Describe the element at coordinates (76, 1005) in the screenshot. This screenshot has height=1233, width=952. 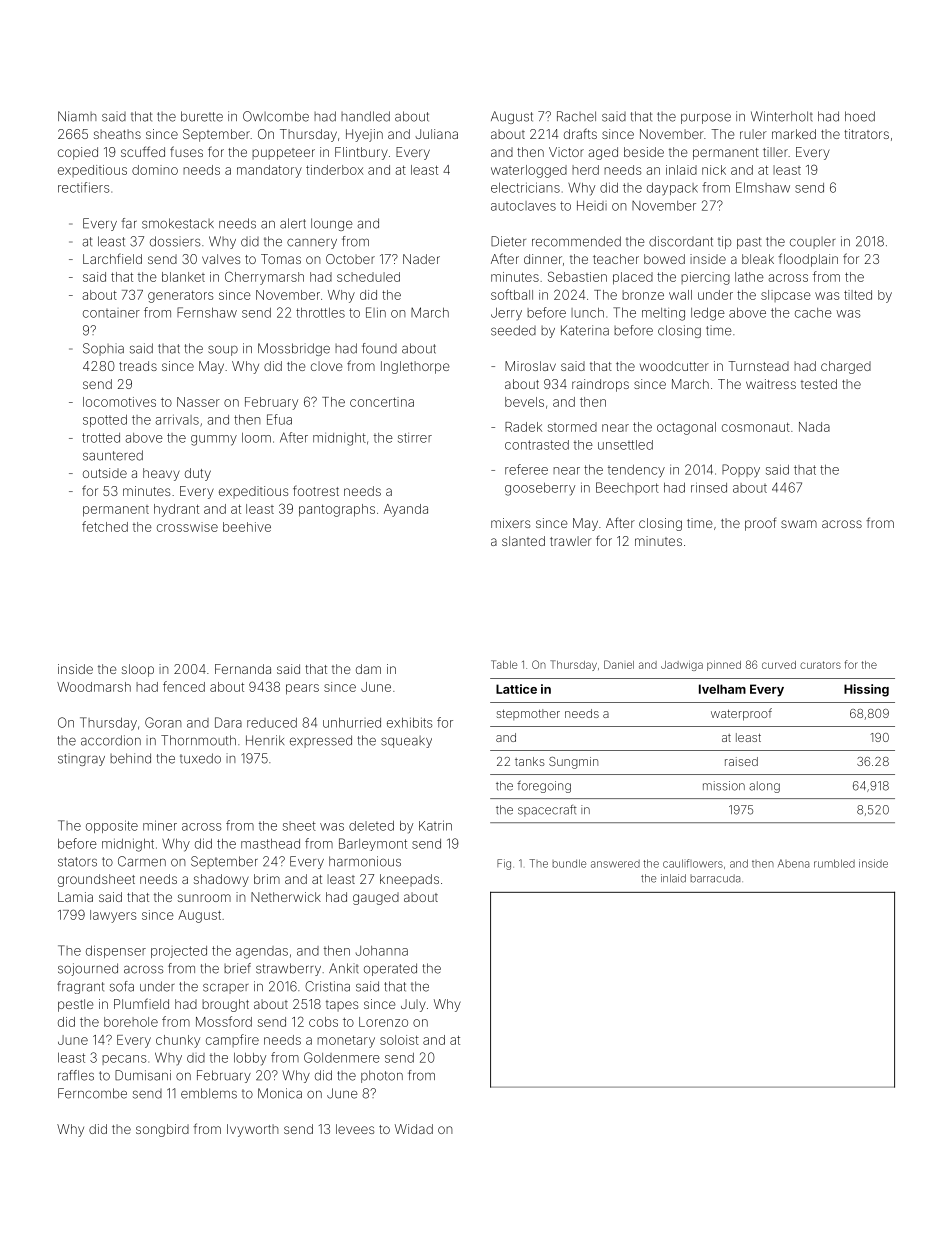
I see `pestle` at that location.
